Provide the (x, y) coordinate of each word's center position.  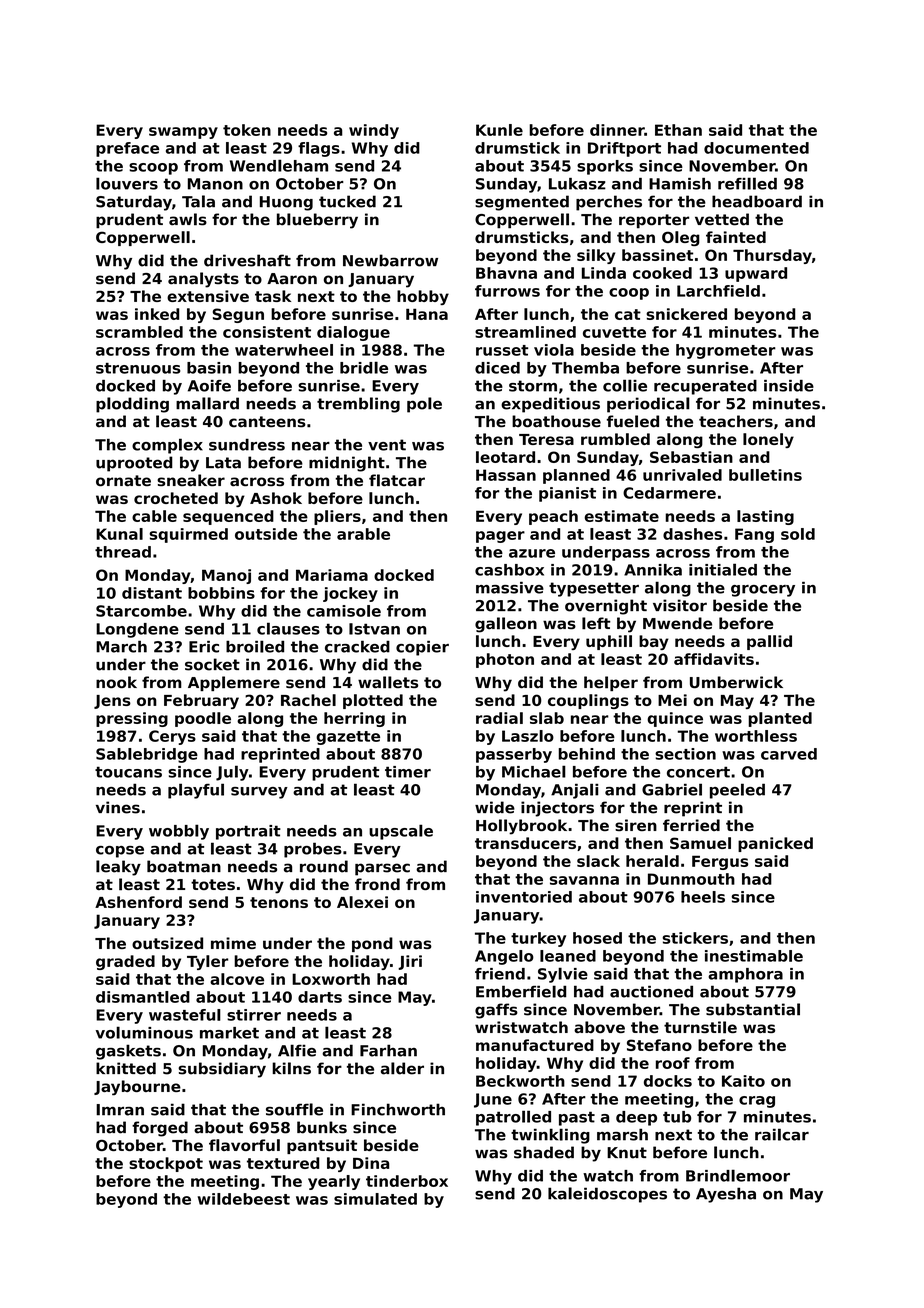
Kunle (499, 130)
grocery (763, 591)
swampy (183, 133)
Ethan (678, 130)
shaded (544, 1152)
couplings (588, 701)
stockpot (166, 1164)
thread (123, 552)
